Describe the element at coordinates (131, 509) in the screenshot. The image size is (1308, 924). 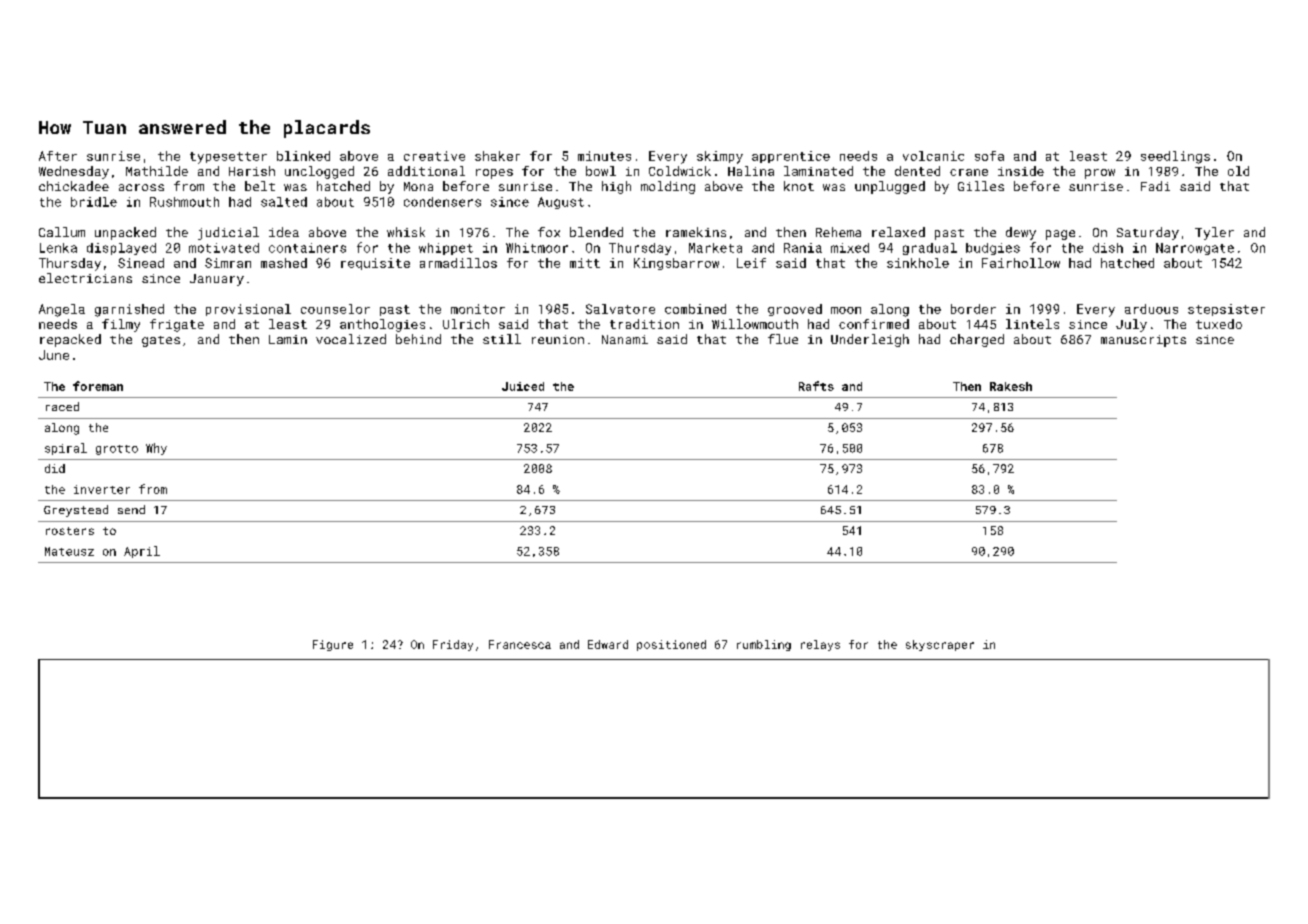
I see `send` at that location.
